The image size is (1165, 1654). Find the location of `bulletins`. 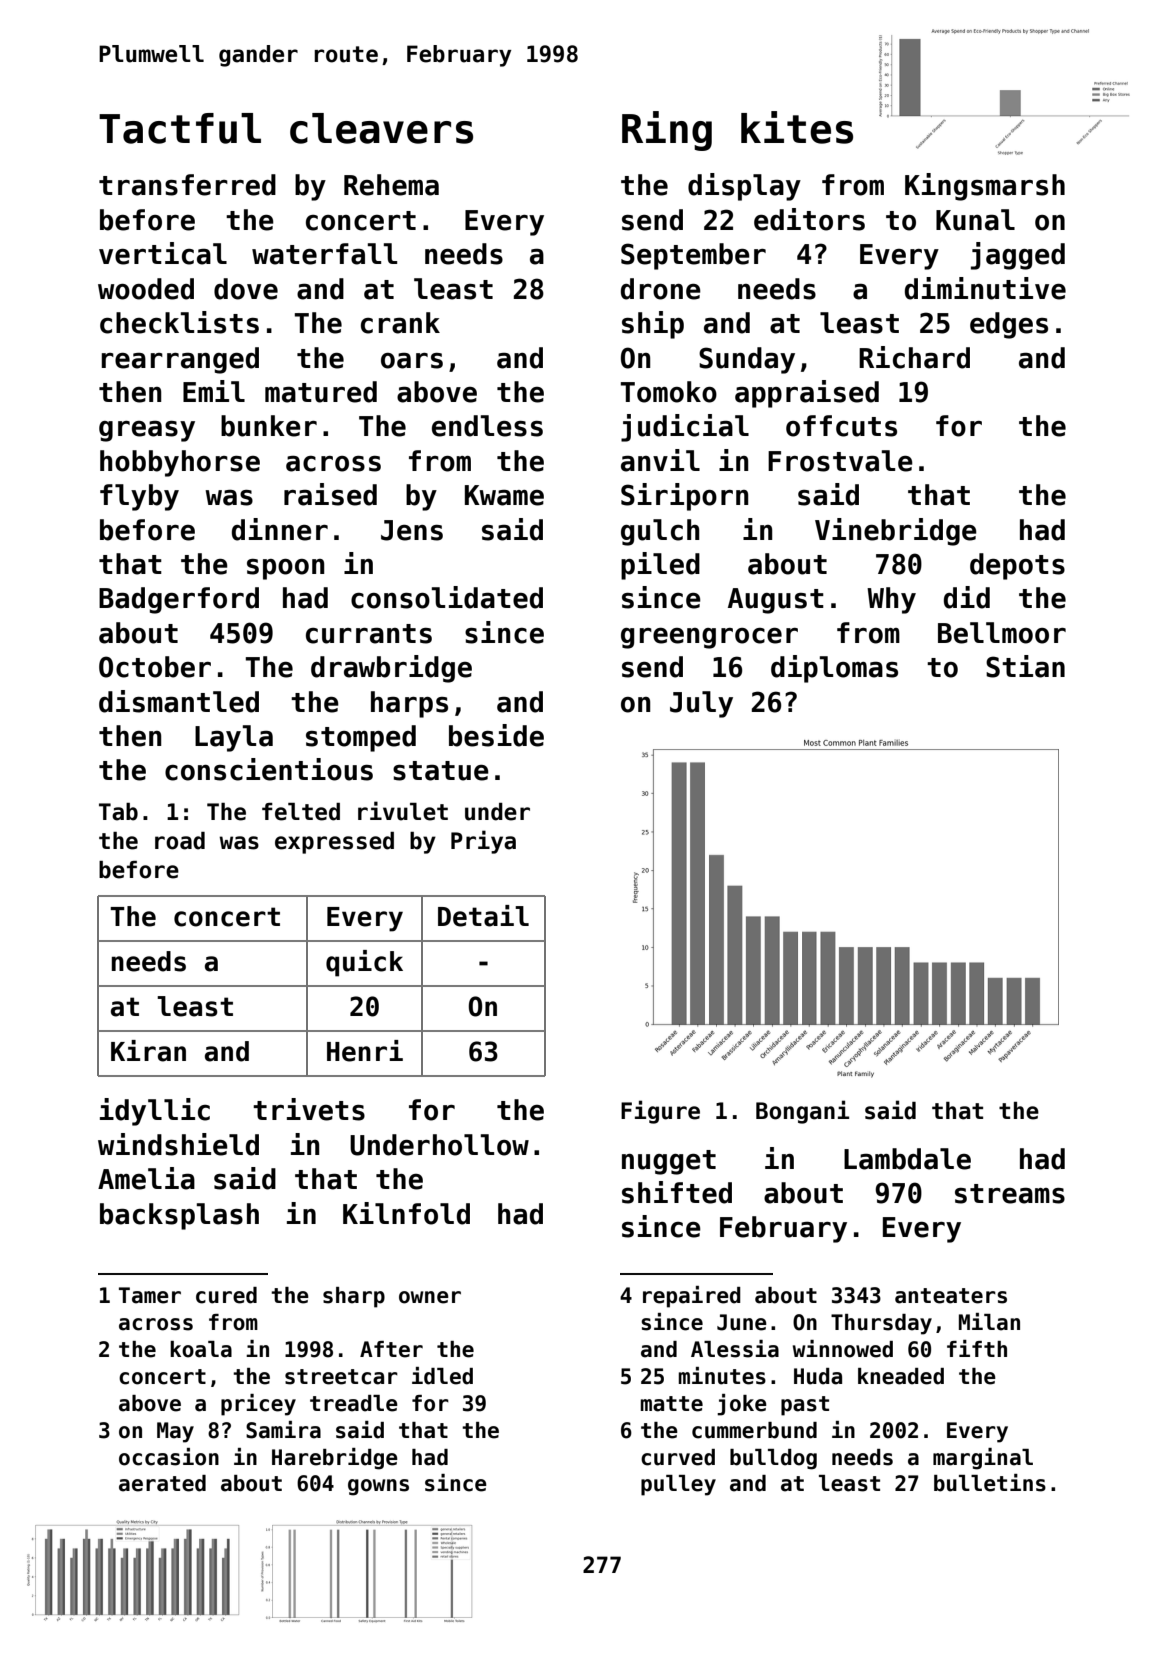

bulletins is located at coordinates (990, 1483).
